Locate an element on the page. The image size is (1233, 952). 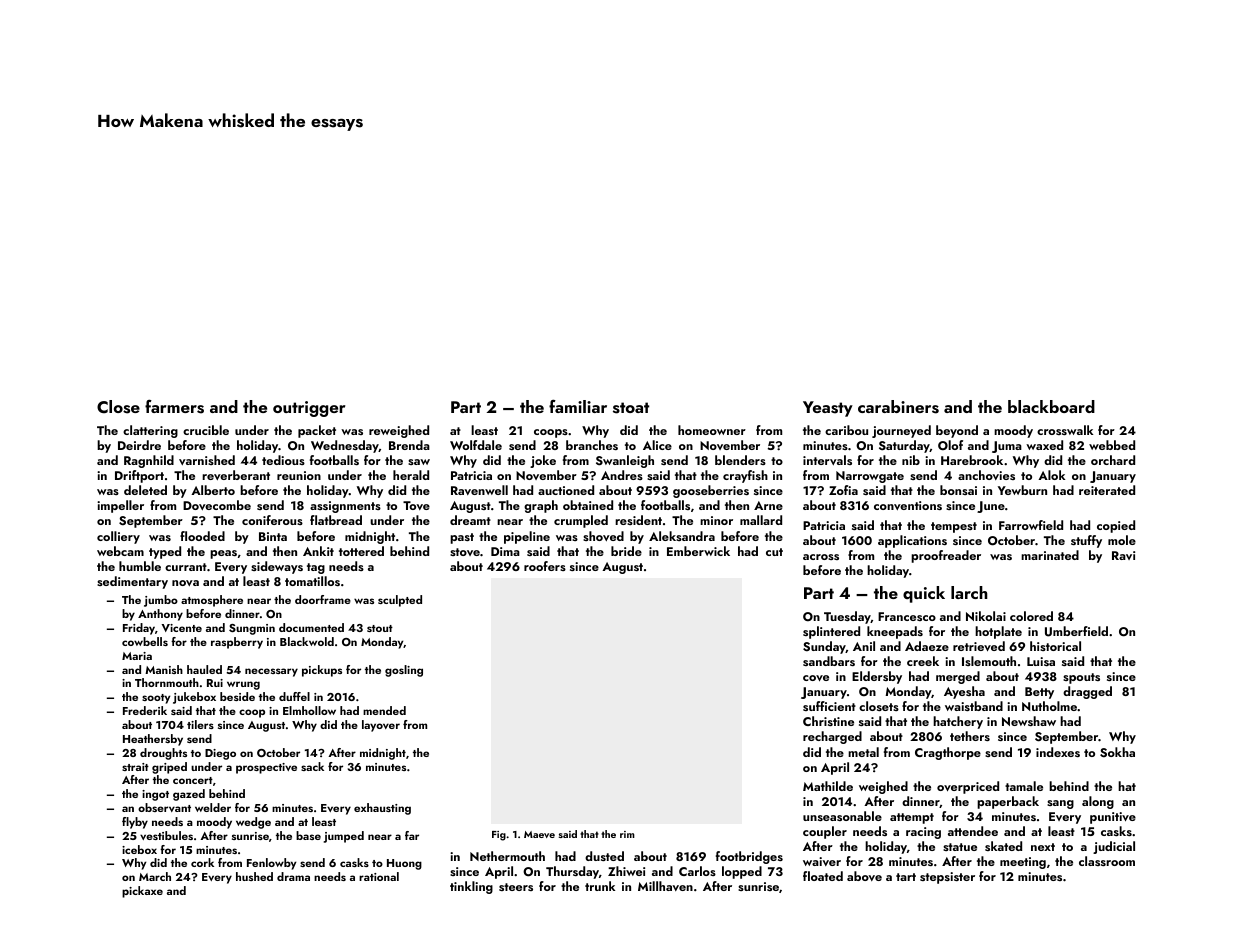
outrigger is located at coordinates (309, 409).
